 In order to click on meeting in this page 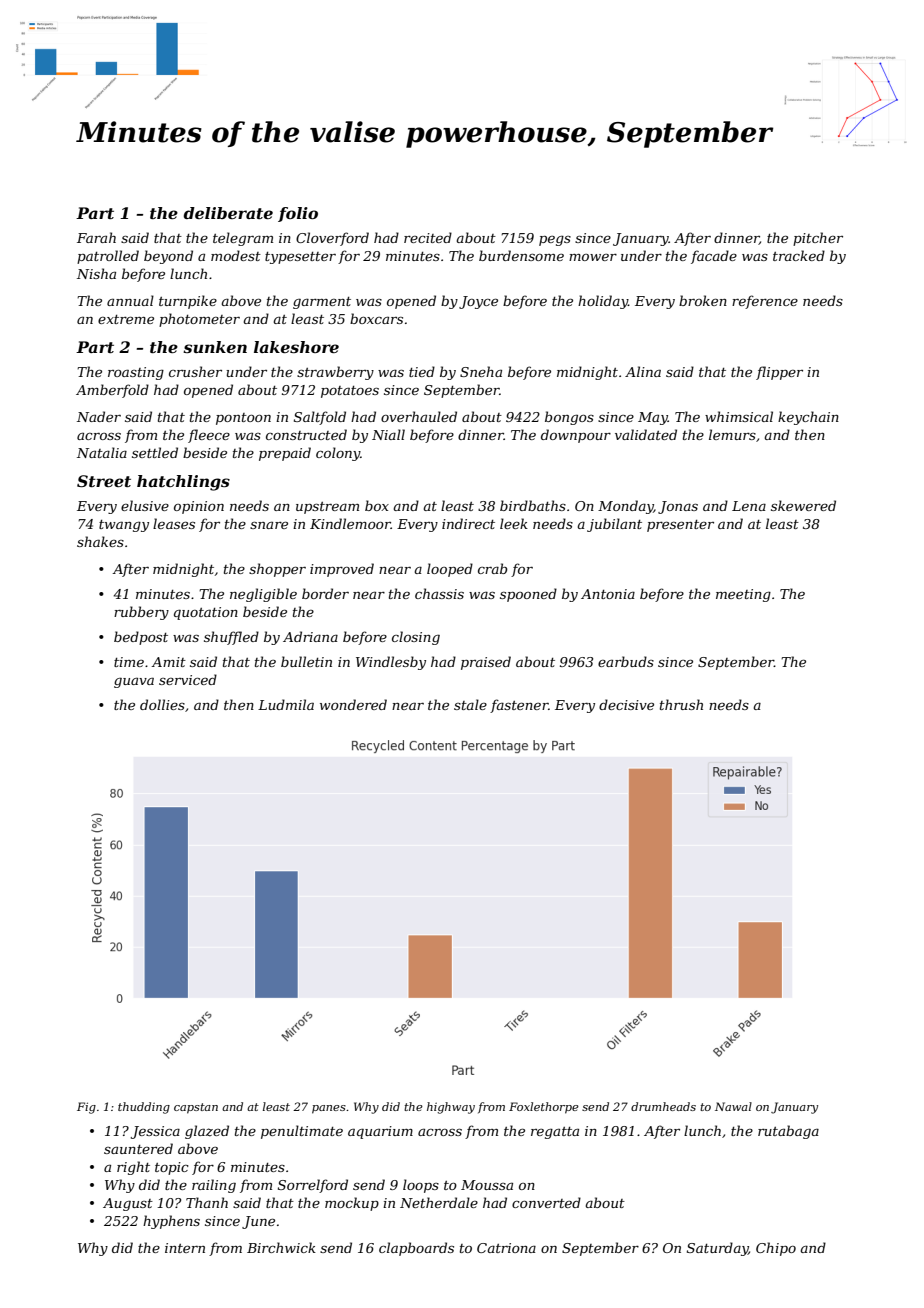, I will do `click(743, 595)`.
